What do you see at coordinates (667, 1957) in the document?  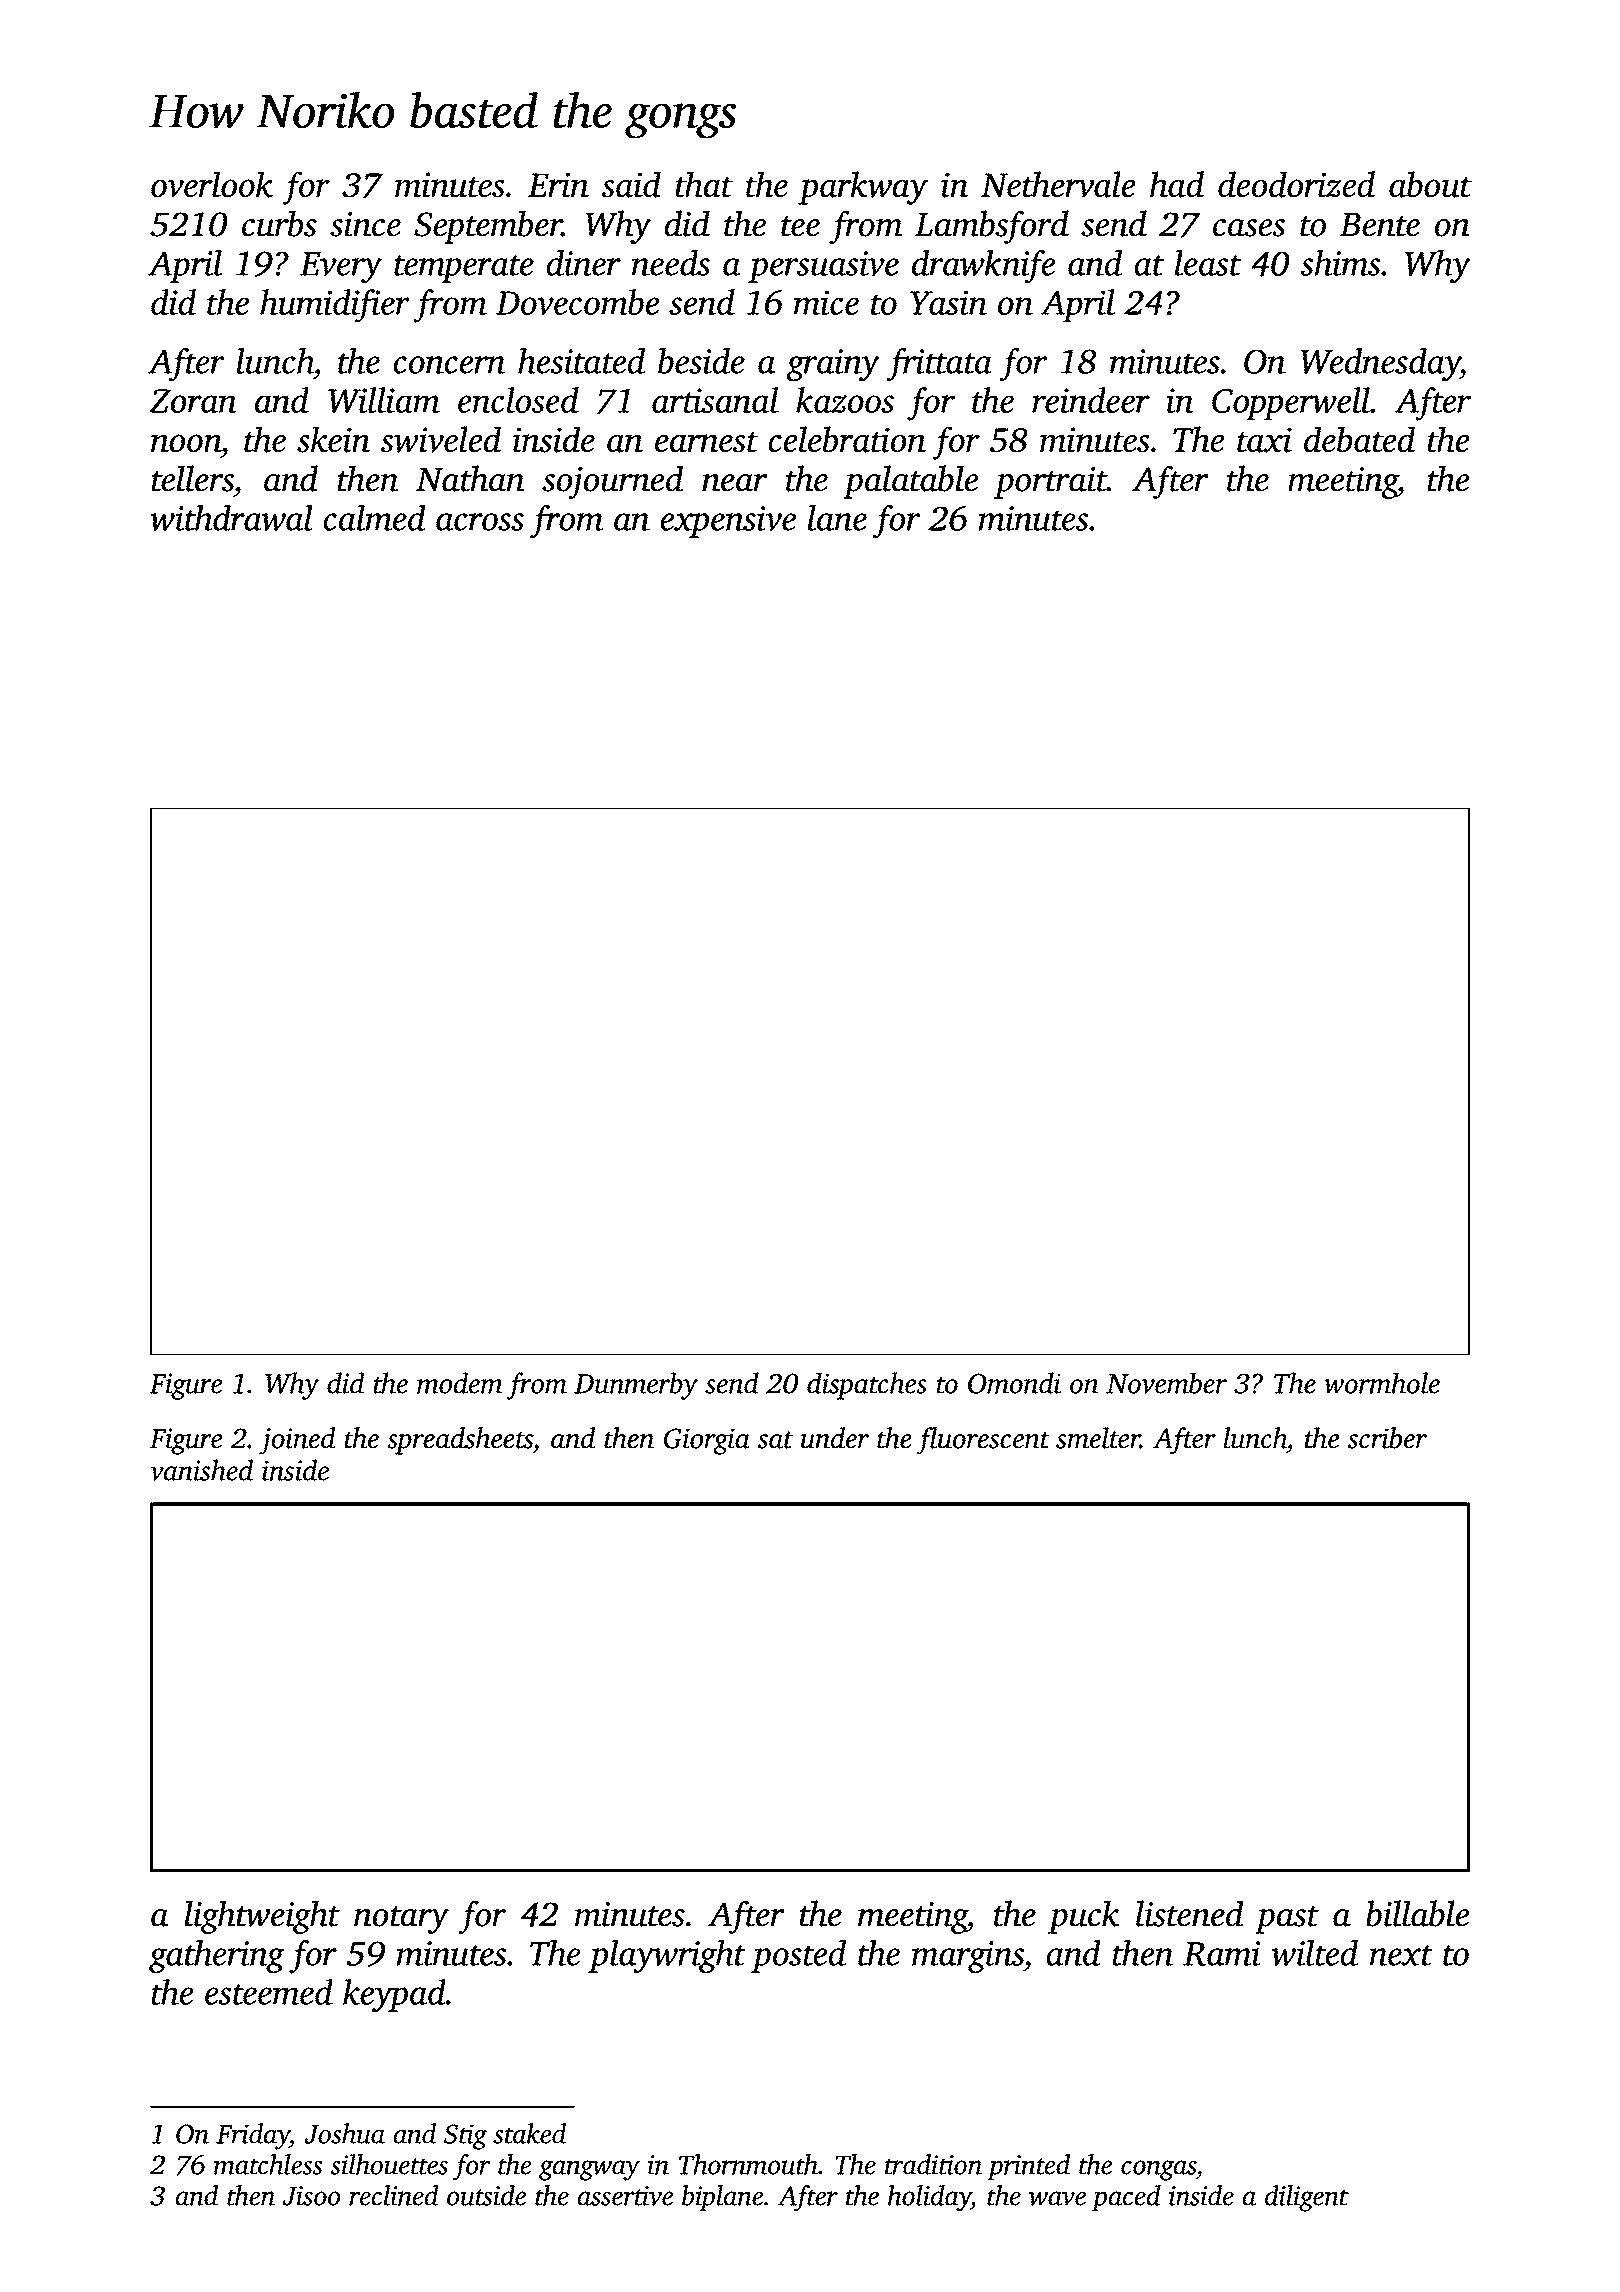 I see `playwright` at bounding box center [667, 1957].
